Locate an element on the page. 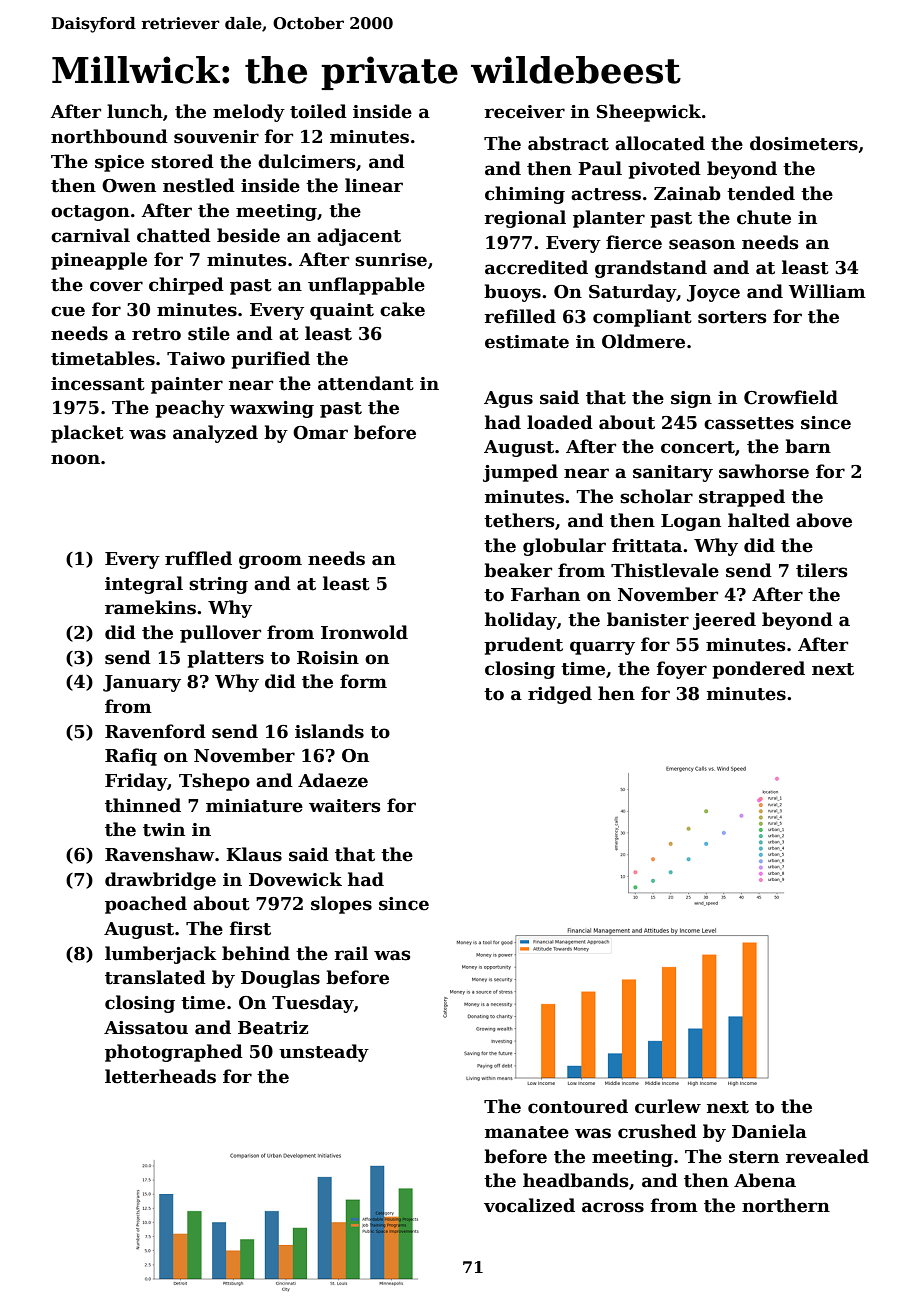  receiver is located at coordinates (524, 112).
